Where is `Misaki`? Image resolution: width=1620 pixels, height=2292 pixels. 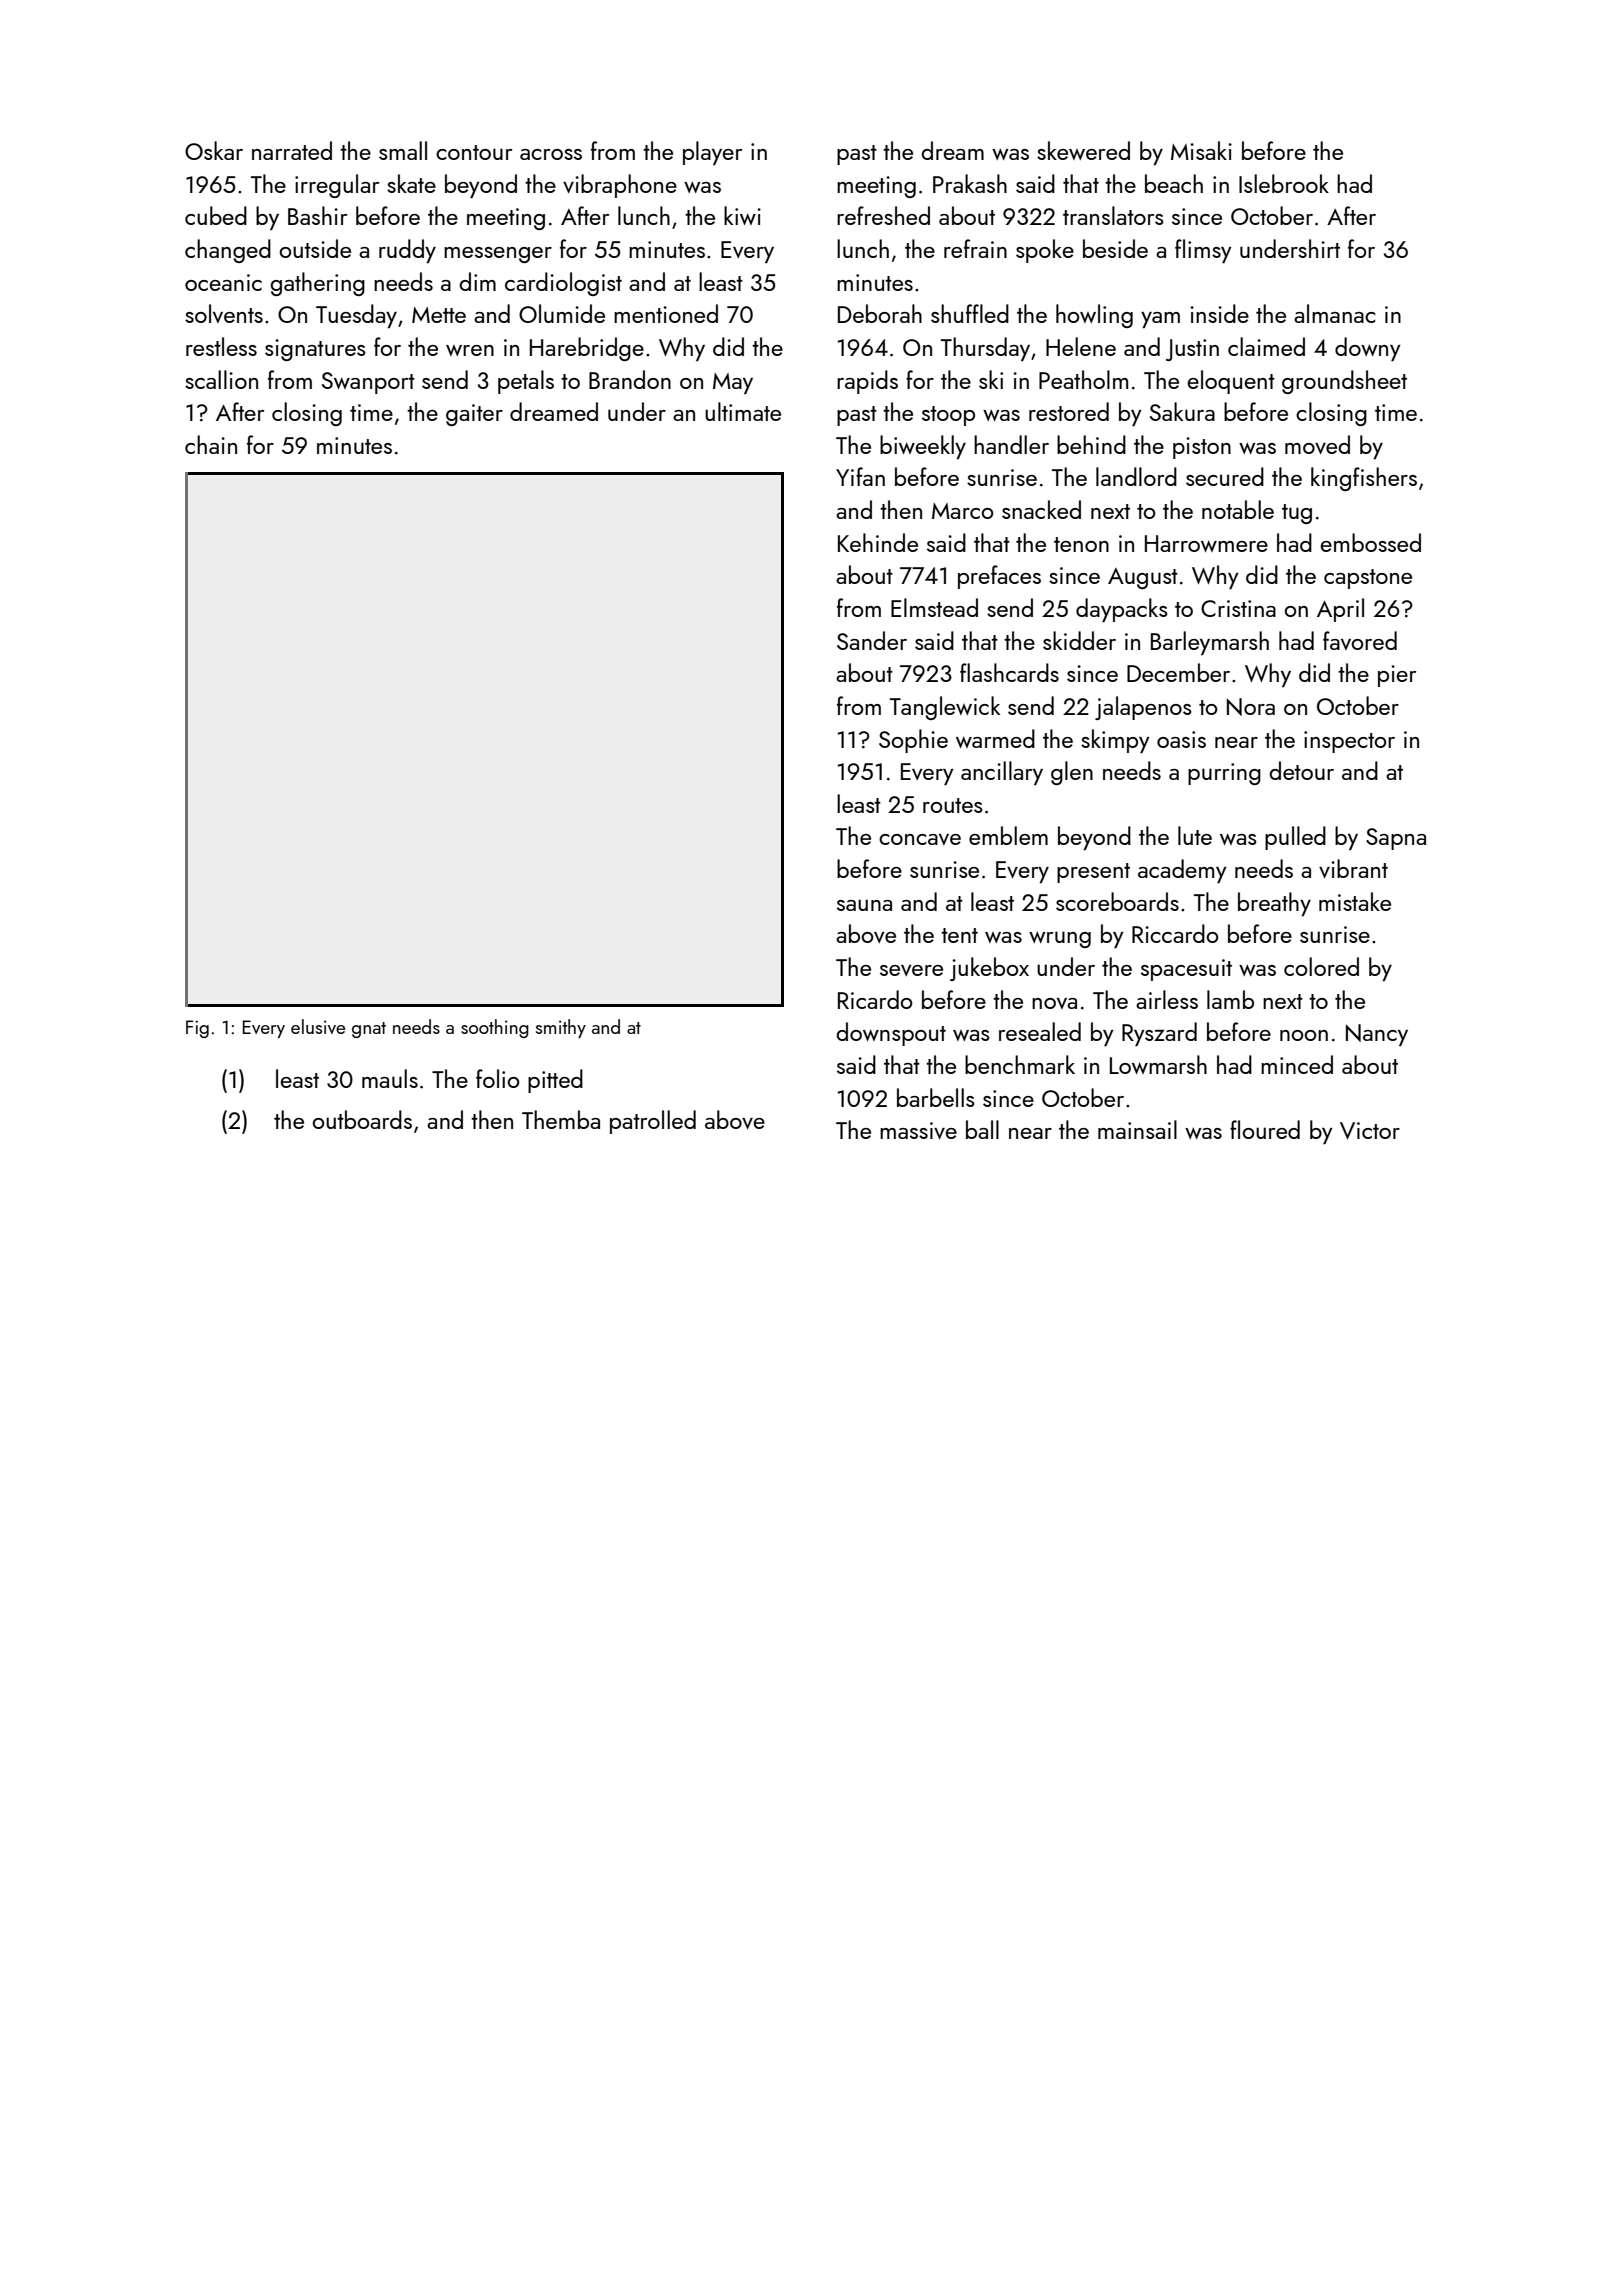
Misaki is located at coordinates (1201, 150).
